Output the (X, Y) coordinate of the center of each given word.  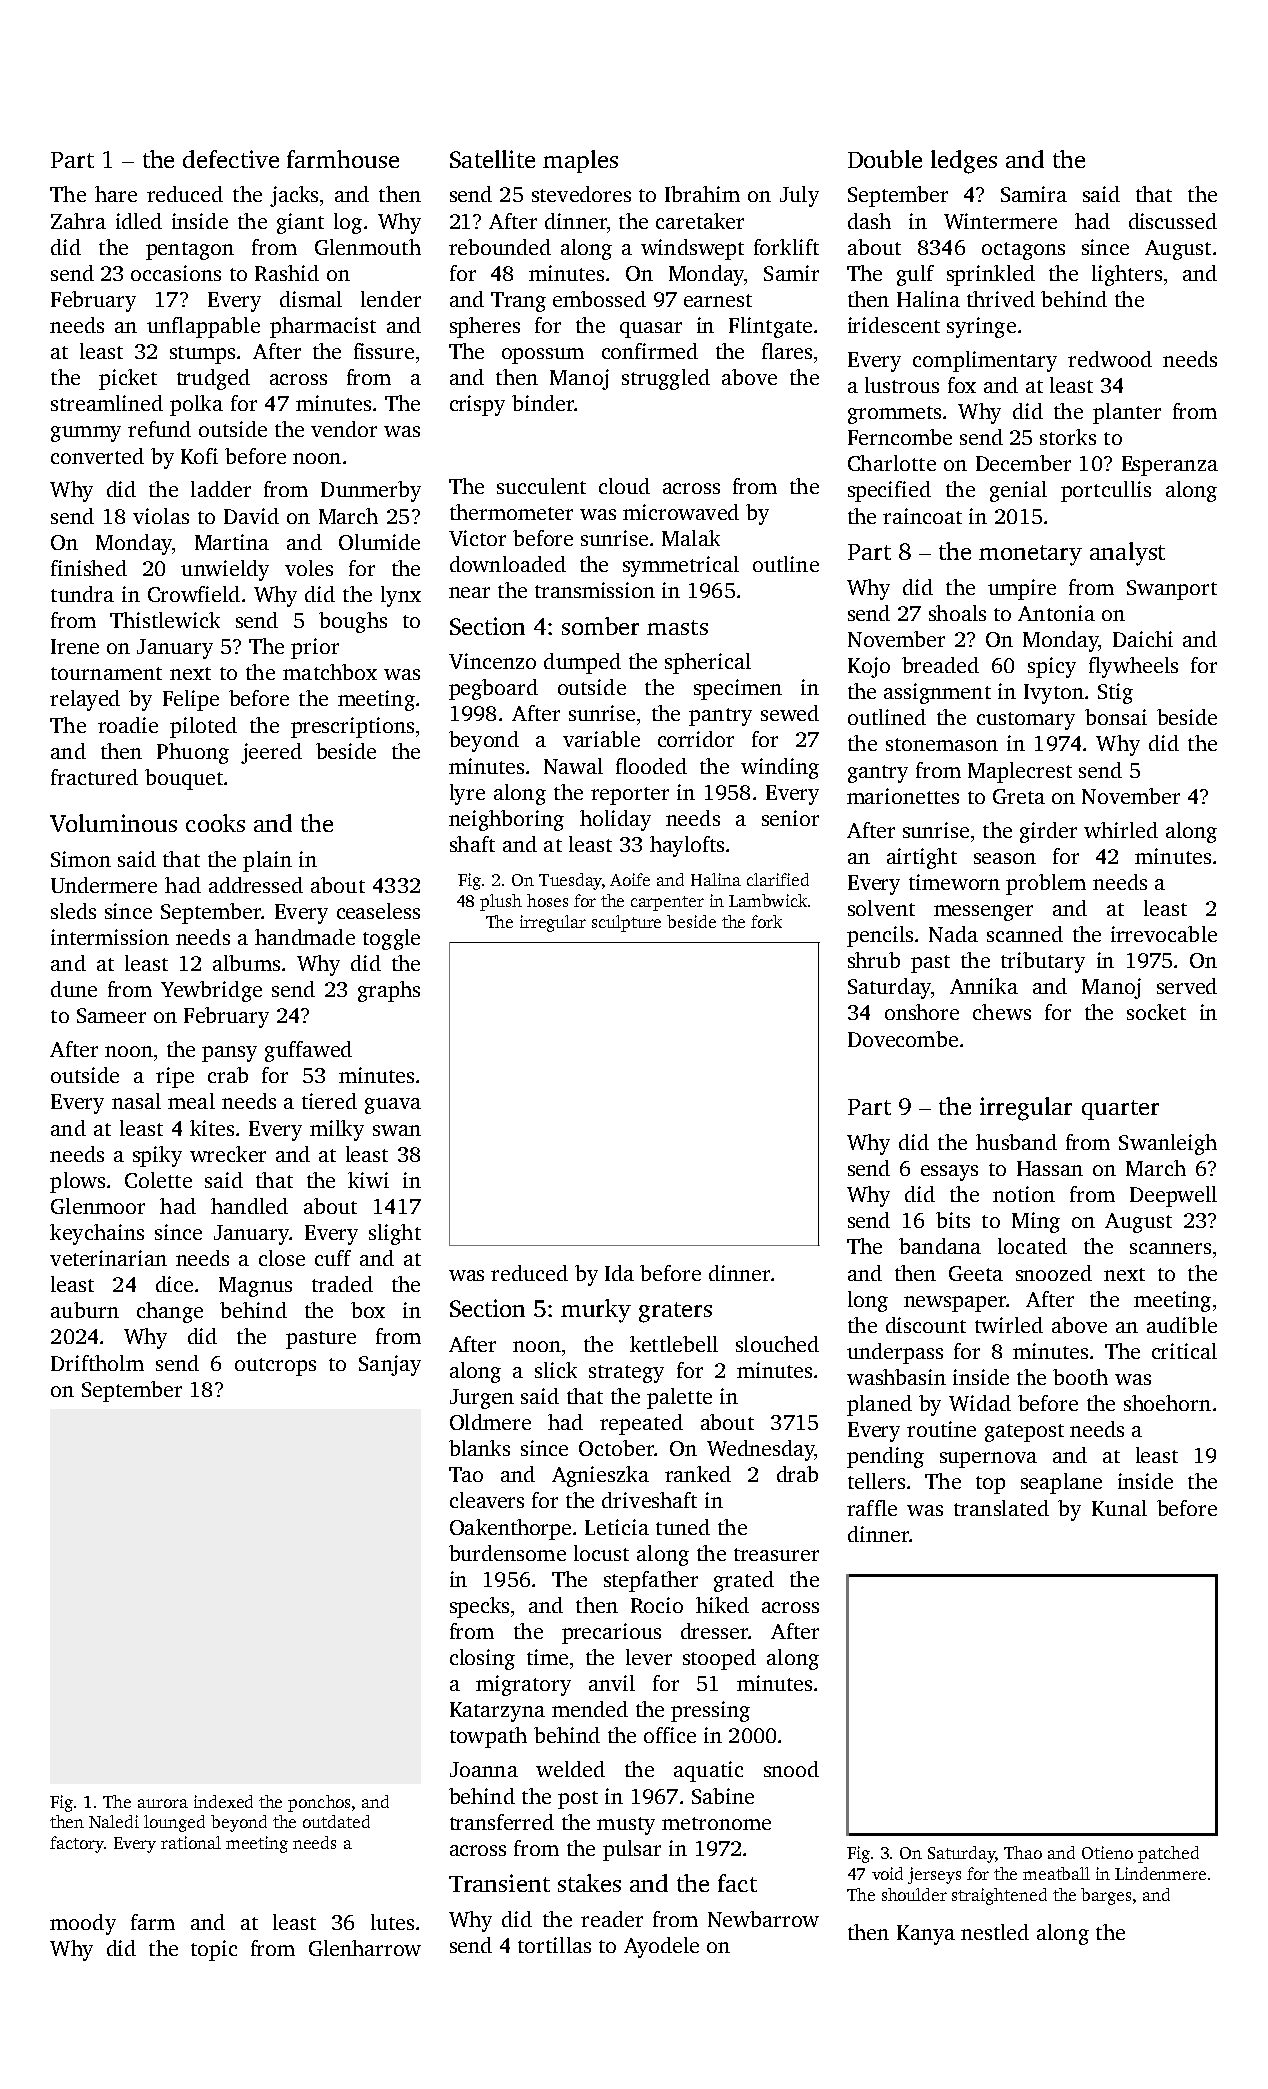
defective (231, 159)
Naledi (114, 1821)
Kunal (1119, 1508)
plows (77, 1182)
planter (1127, 413)
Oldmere (490, 1422)
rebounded (500, 247)
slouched (777, 1344)
